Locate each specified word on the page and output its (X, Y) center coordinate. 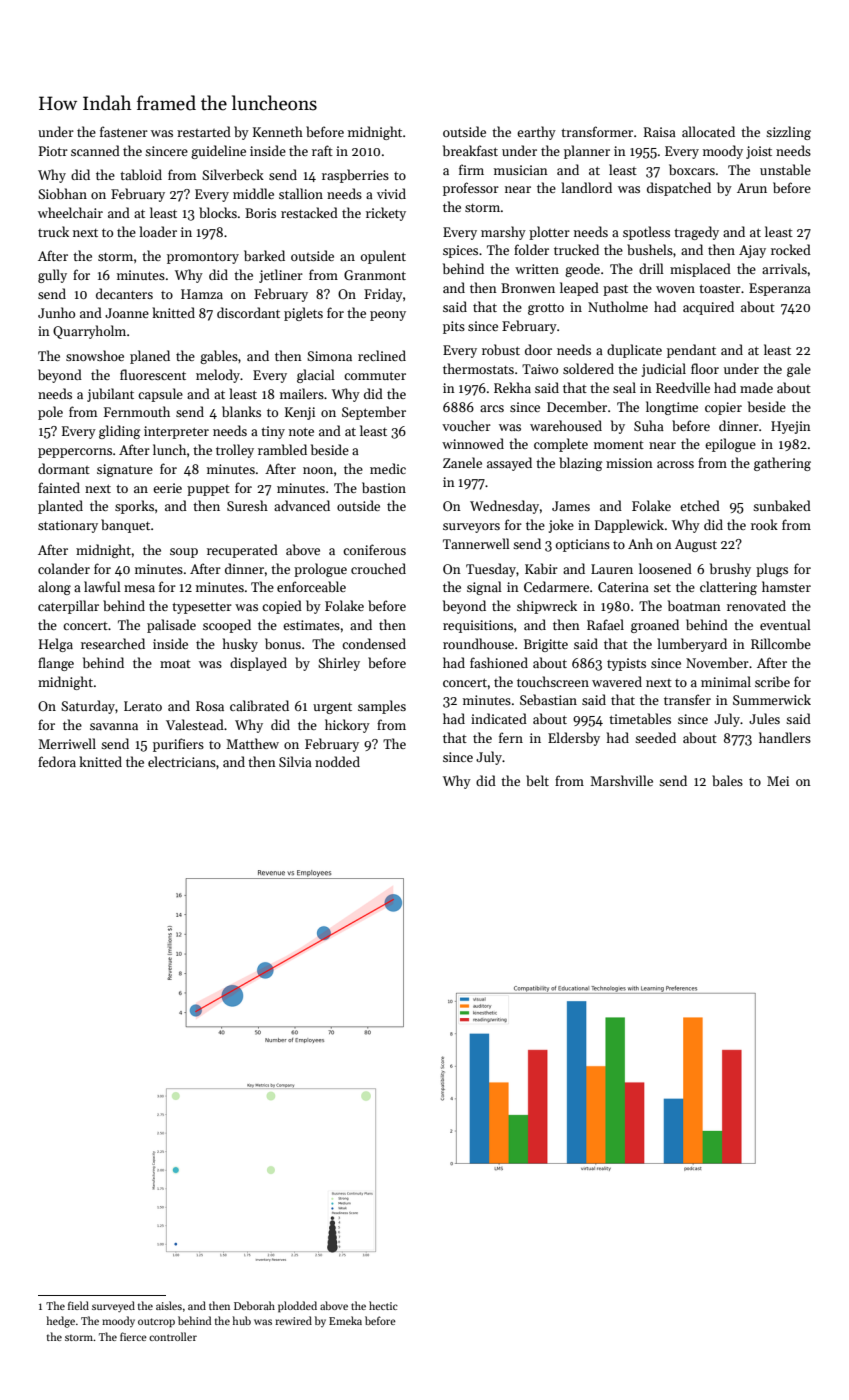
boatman (694, 605)
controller (173, 1336)
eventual (785, 624)
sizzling (788, 133)
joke (561, 526)
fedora (57, 761)
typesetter (202, 608)
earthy (536, 133)
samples (382, 707)
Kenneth (278, 131)
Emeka (345, 1320)
